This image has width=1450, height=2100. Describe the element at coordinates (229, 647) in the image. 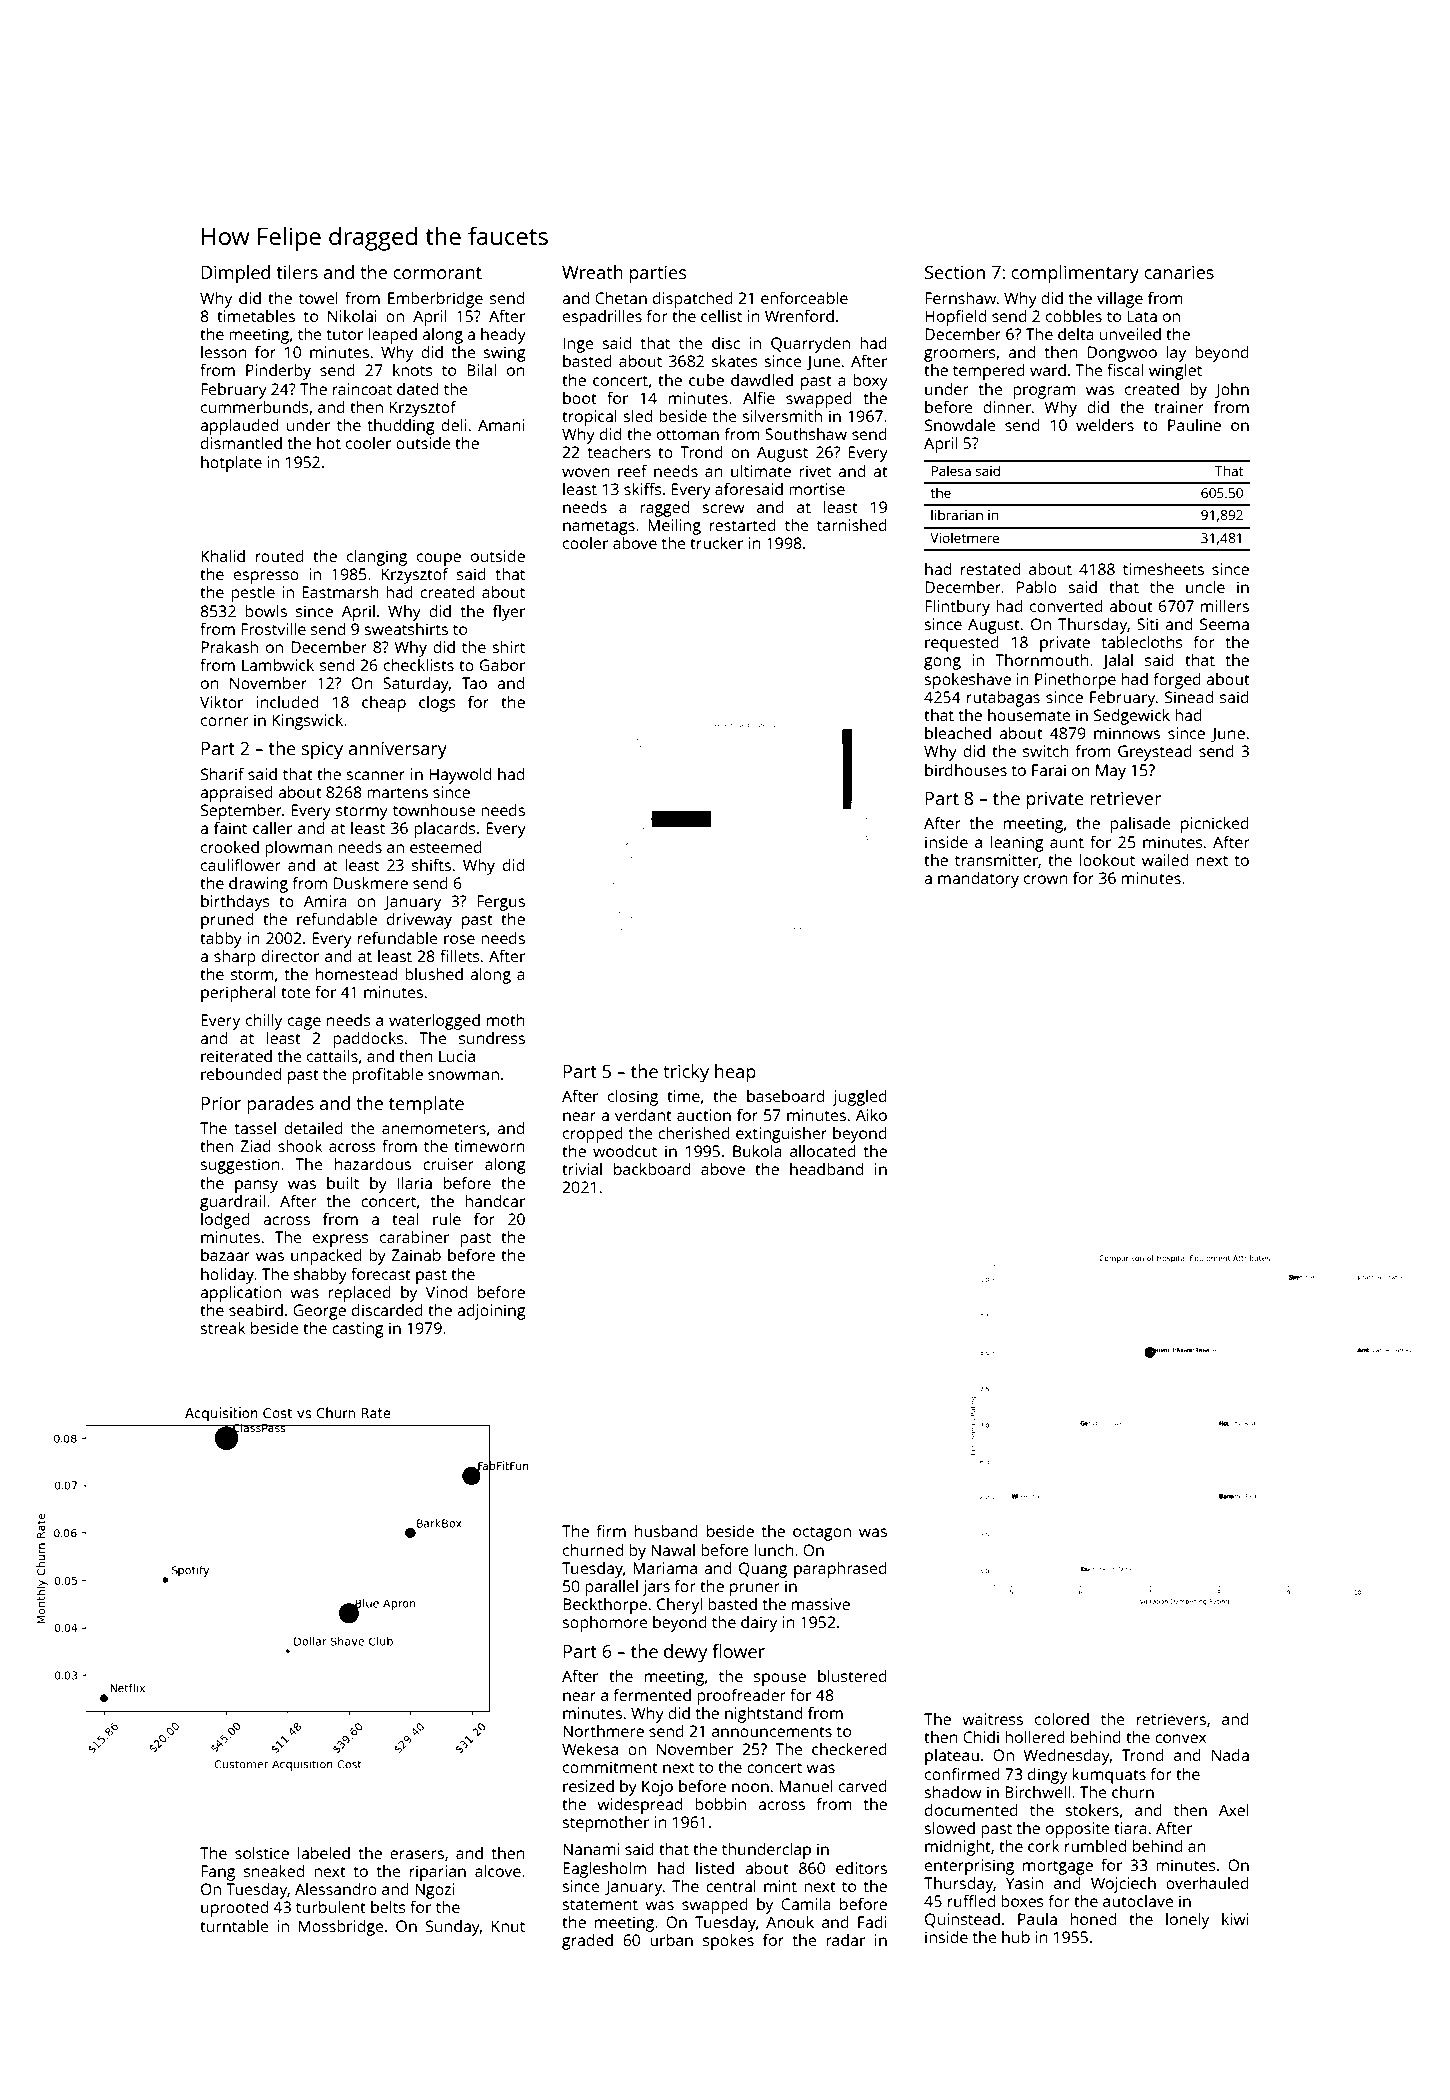

I see `Prakash` at that location.
